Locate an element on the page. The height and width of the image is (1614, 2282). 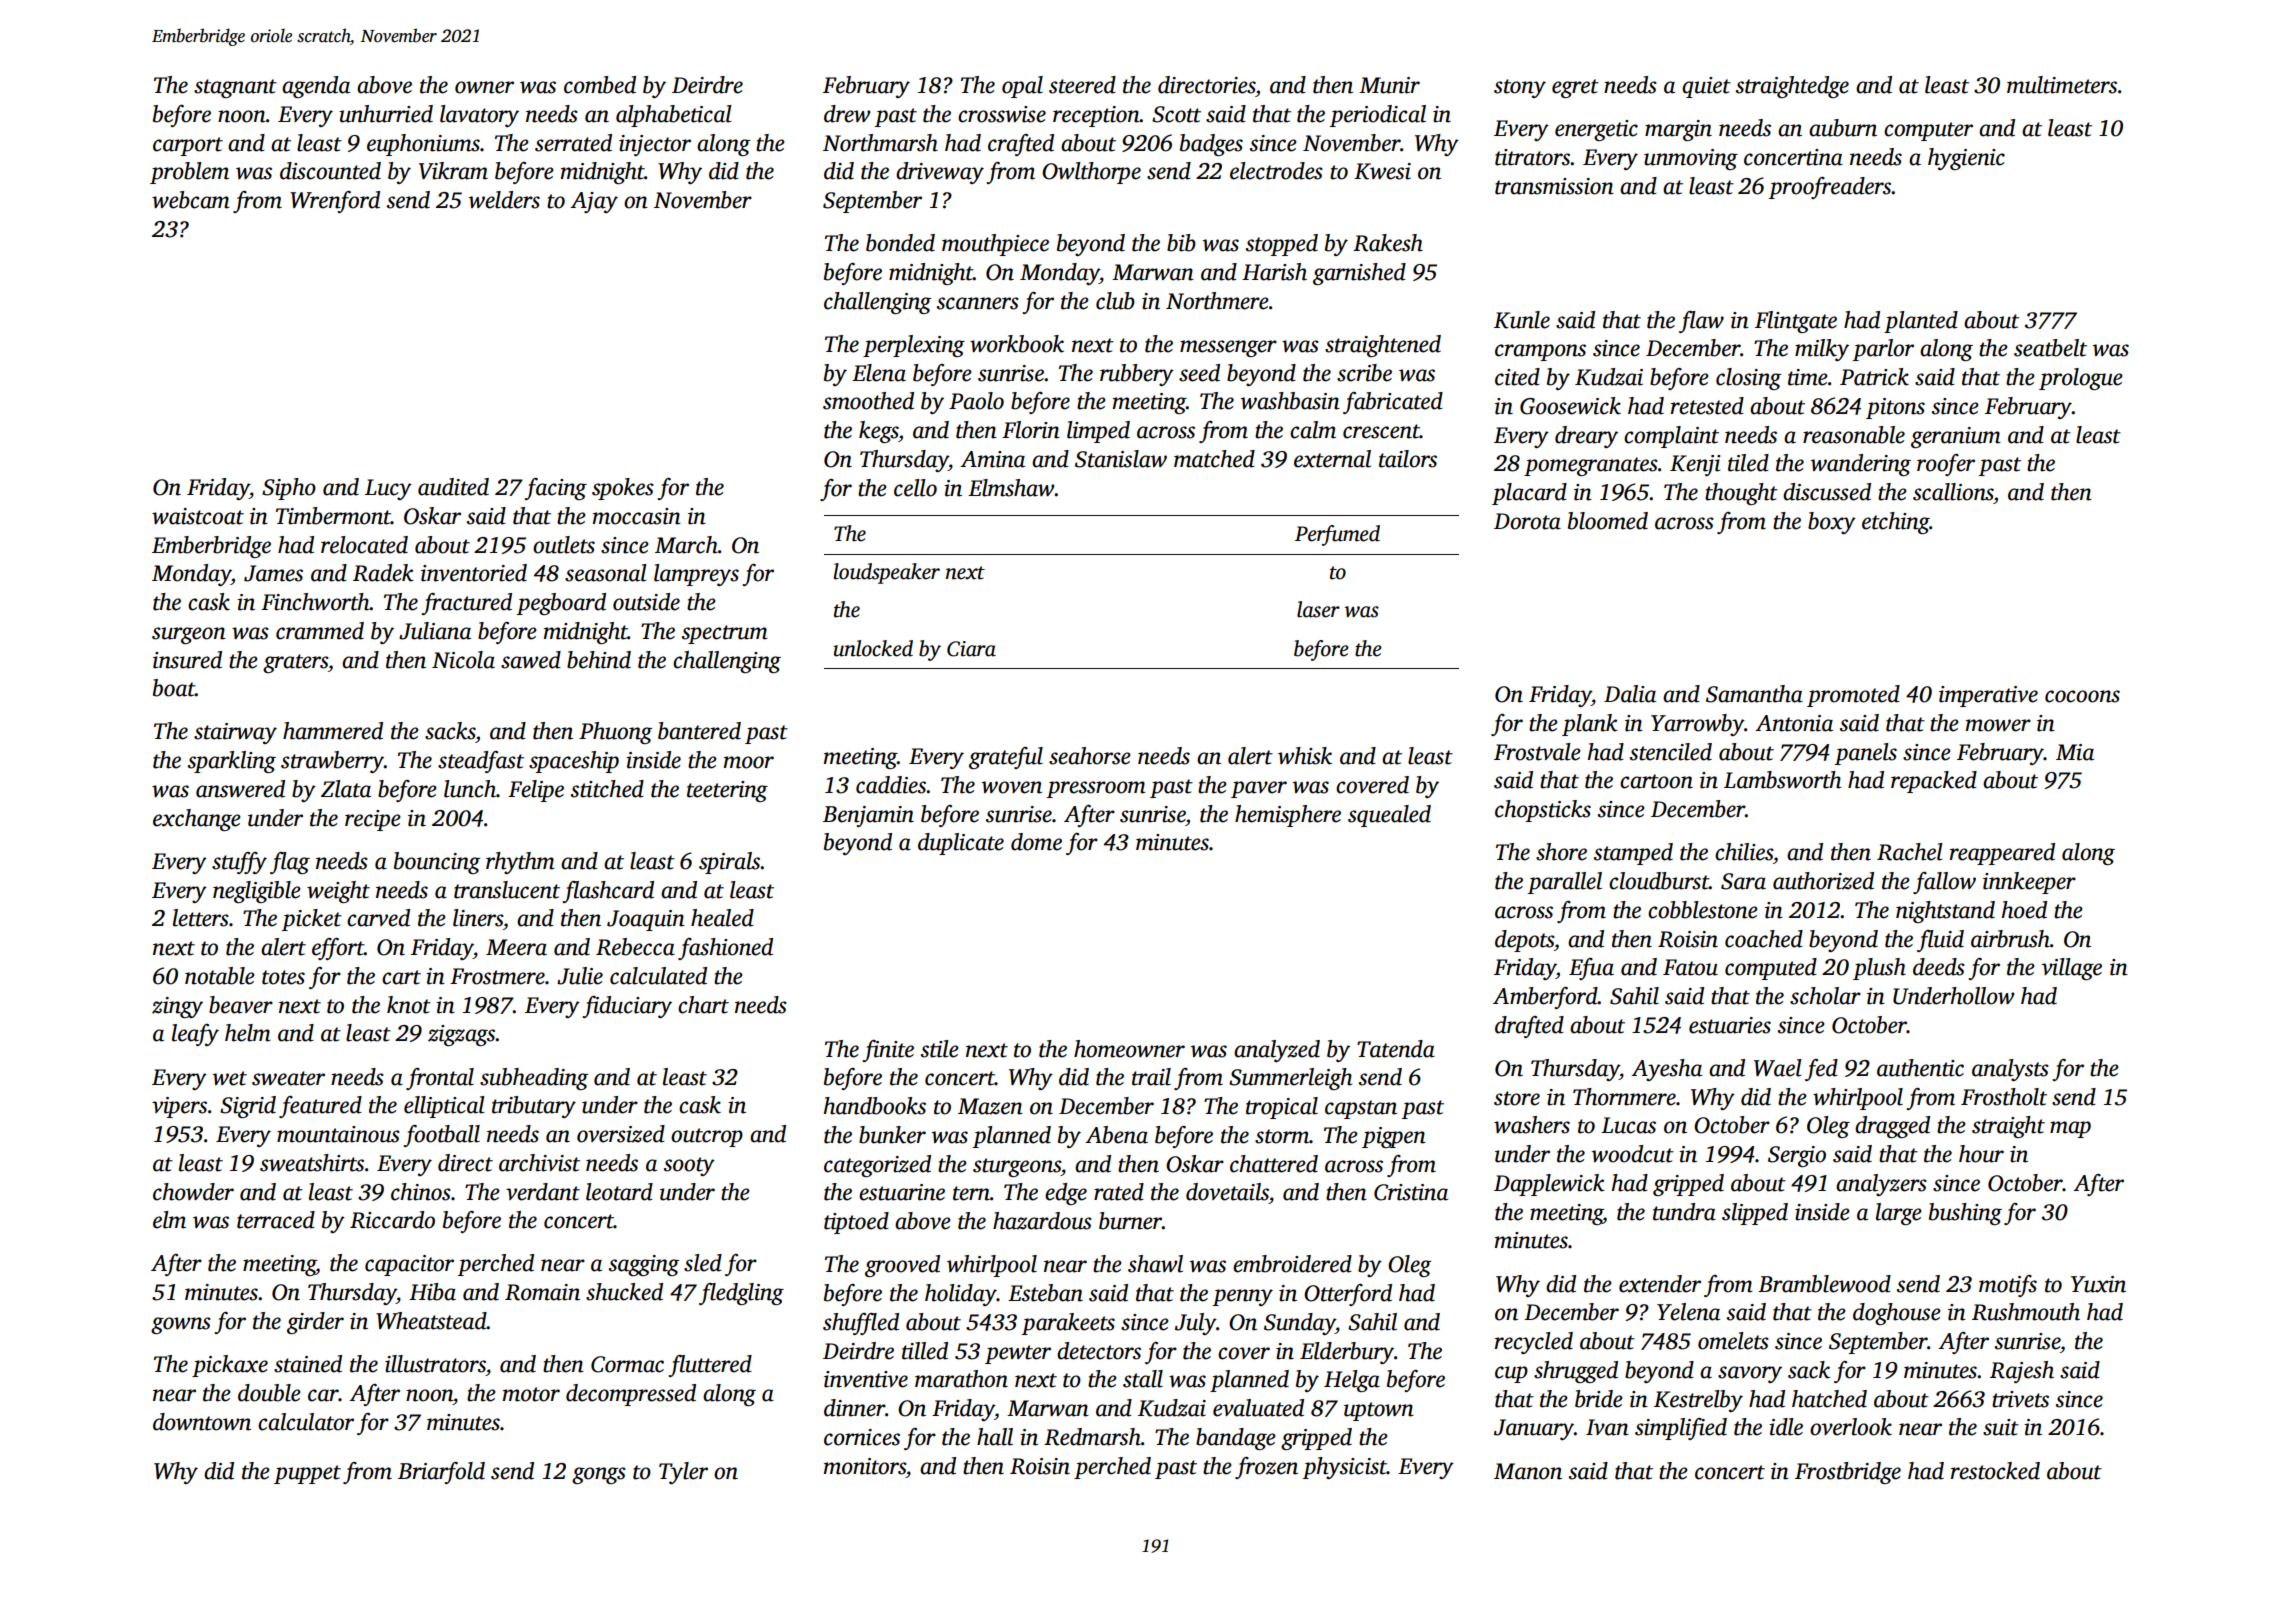
transmission is located at coordinates (1554, 186).
